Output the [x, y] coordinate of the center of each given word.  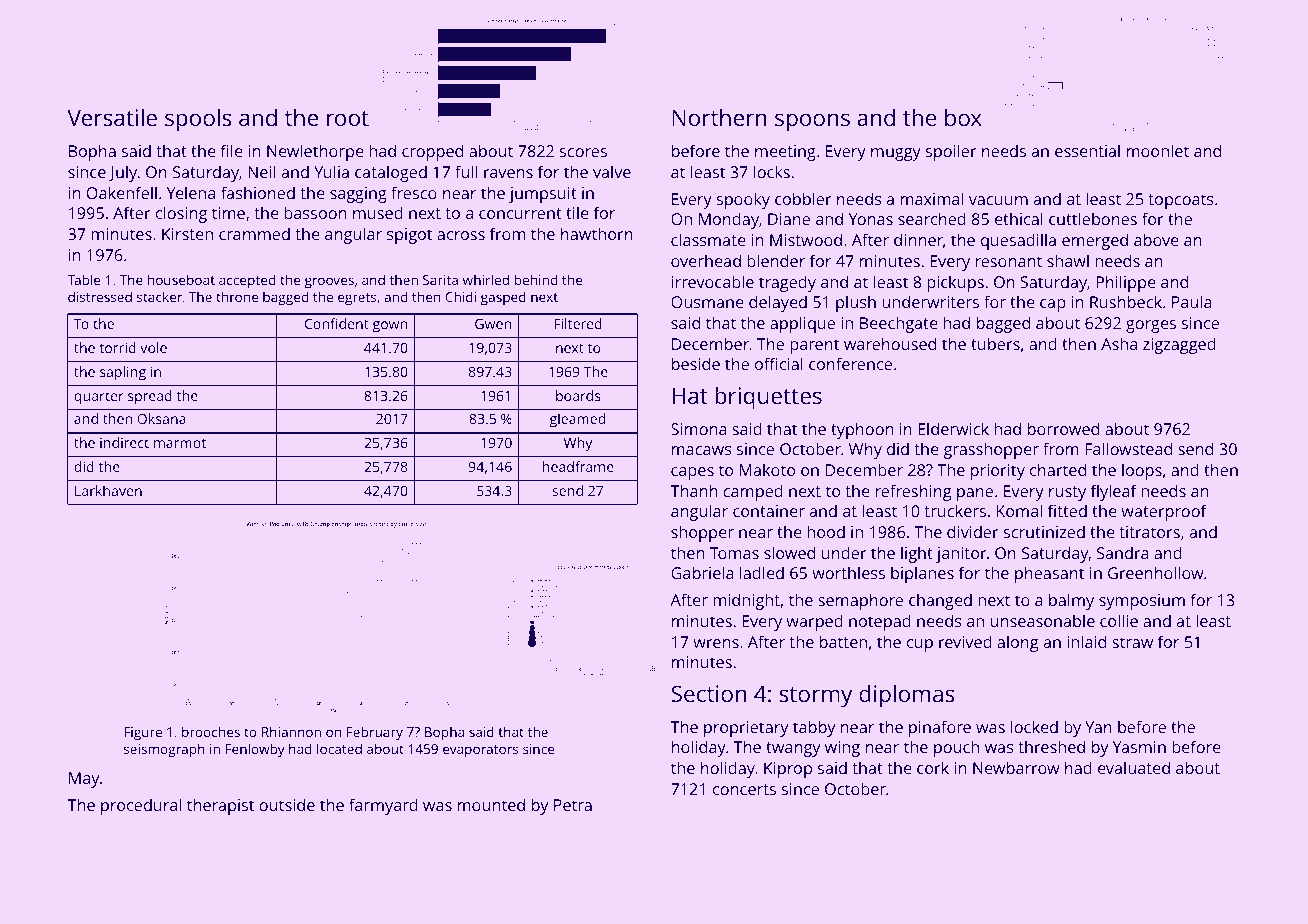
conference [850, 363]
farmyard [383, 806]
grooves [329, 283]
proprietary [746, 729]
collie [1119, 620]
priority [998, 472]
